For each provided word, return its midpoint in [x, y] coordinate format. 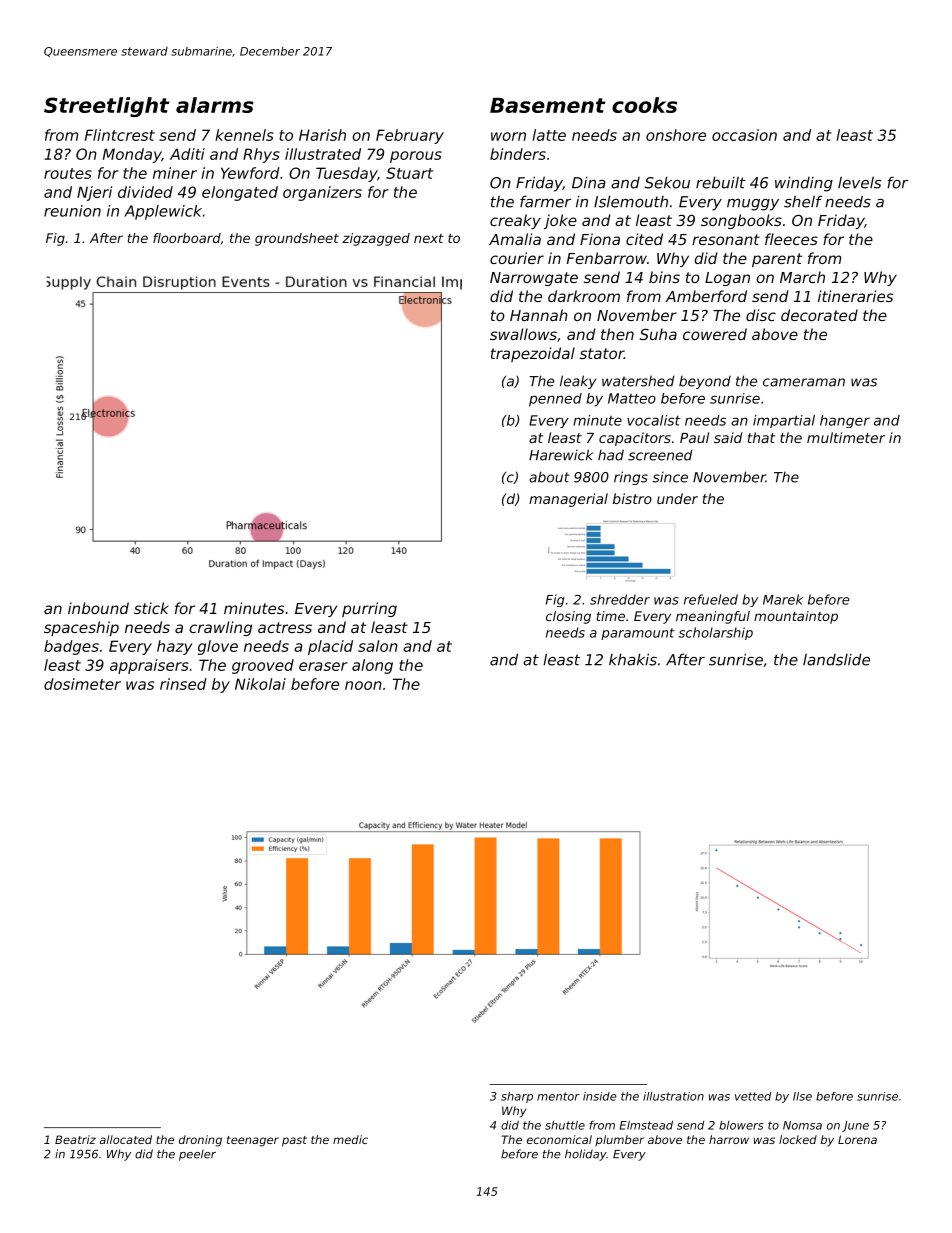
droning [200, 1141]
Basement [547, 105]
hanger [845, 421]
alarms [215, 105]
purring [369, 609]
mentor [558, 1096]
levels [859, 183]
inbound [98, 608]
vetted [753, 1096]
